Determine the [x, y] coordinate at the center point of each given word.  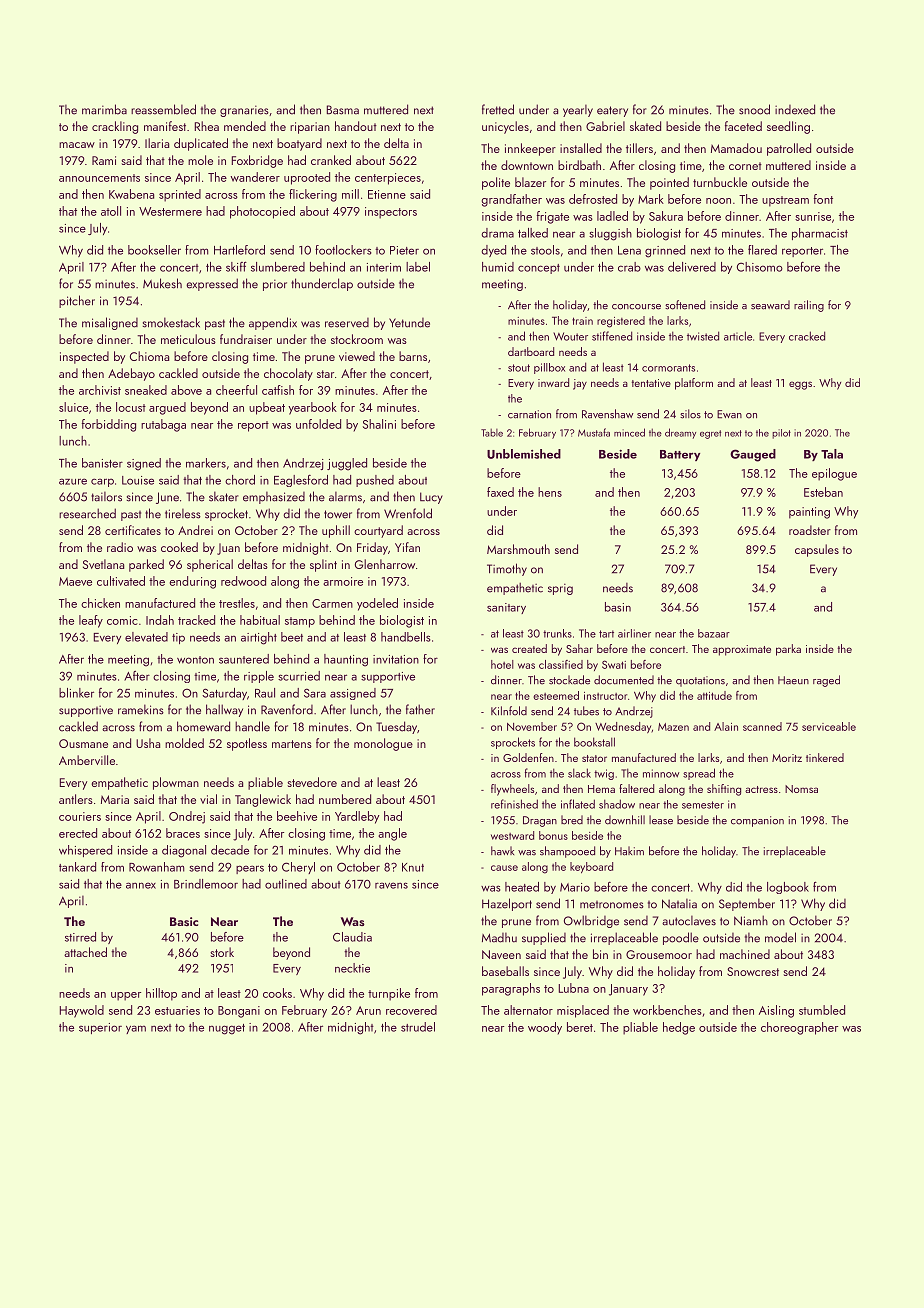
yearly [578, 111]
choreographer [799, 1028]
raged [826, 681]
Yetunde [409, 323]
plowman [176, 783]
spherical [210, 565]
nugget [227, 1029]
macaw [77, 145]
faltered [636, 788]
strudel [418, 1027]
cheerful [236, 390]
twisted [703, 336]
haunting [346, 660]
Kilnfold [509, 711]
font [823, 199]
